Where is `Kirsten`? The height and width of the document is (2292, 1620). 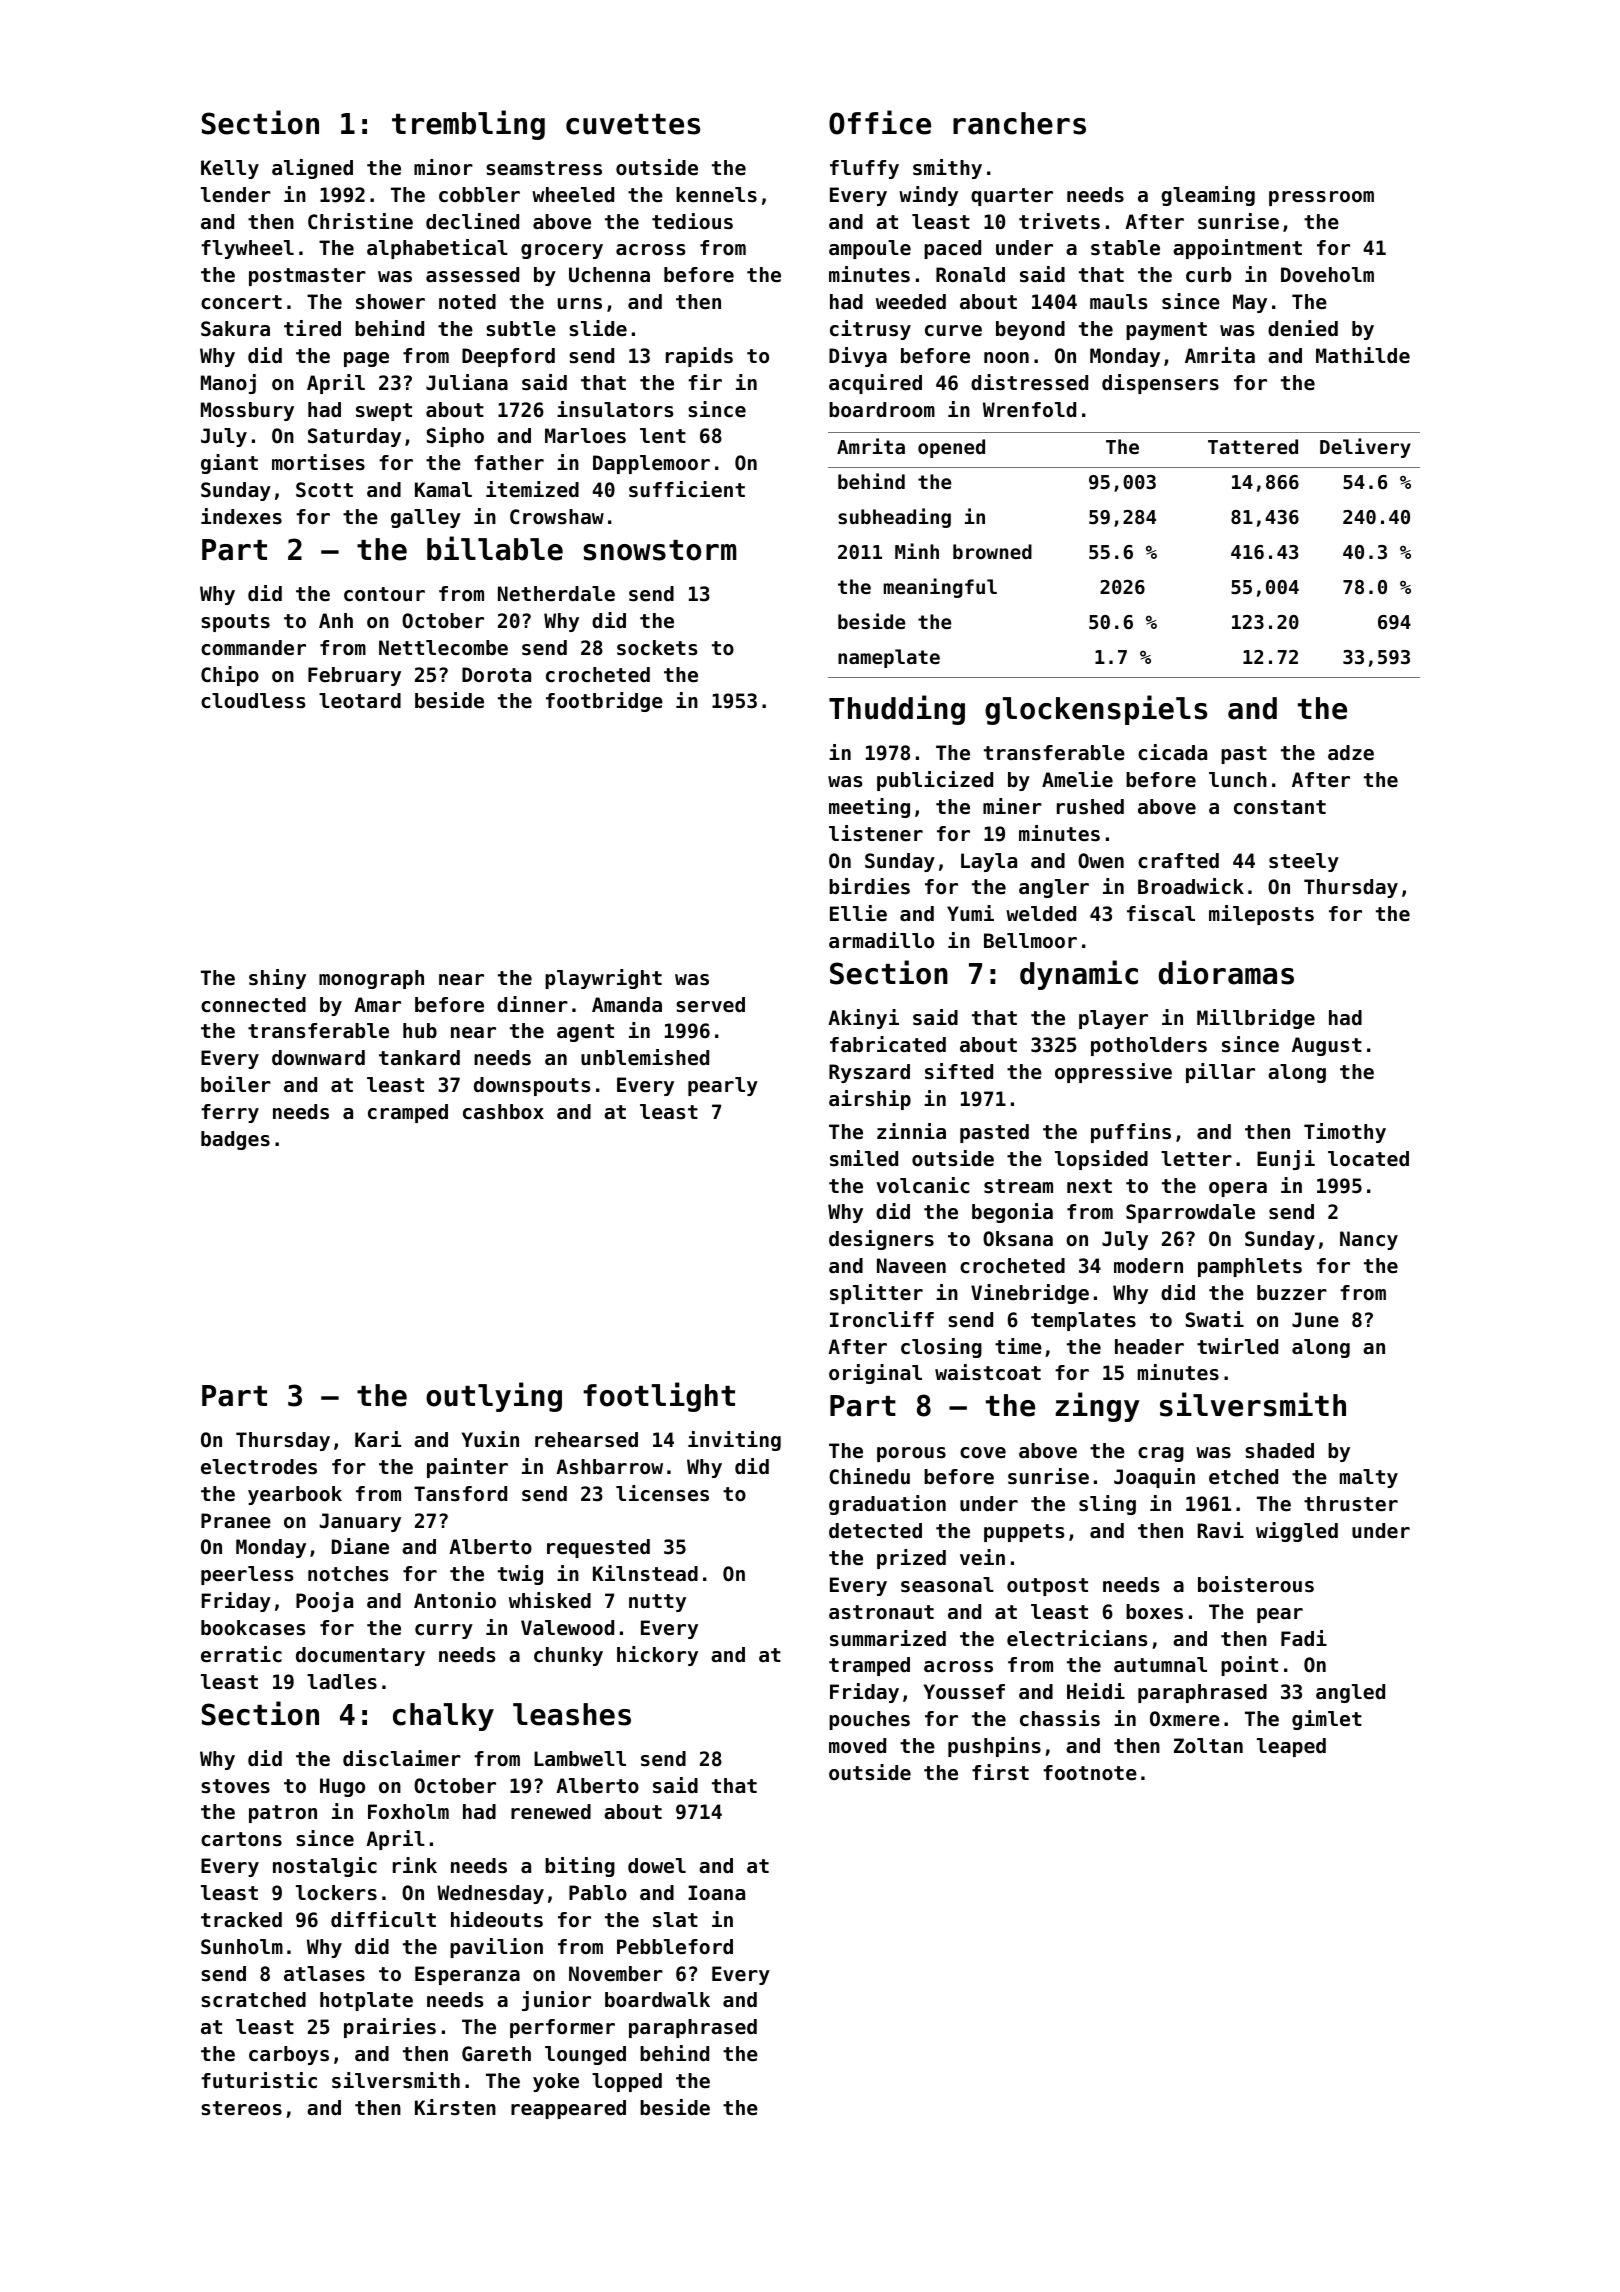 Kirsten is located at coordinates (455, 2107).
